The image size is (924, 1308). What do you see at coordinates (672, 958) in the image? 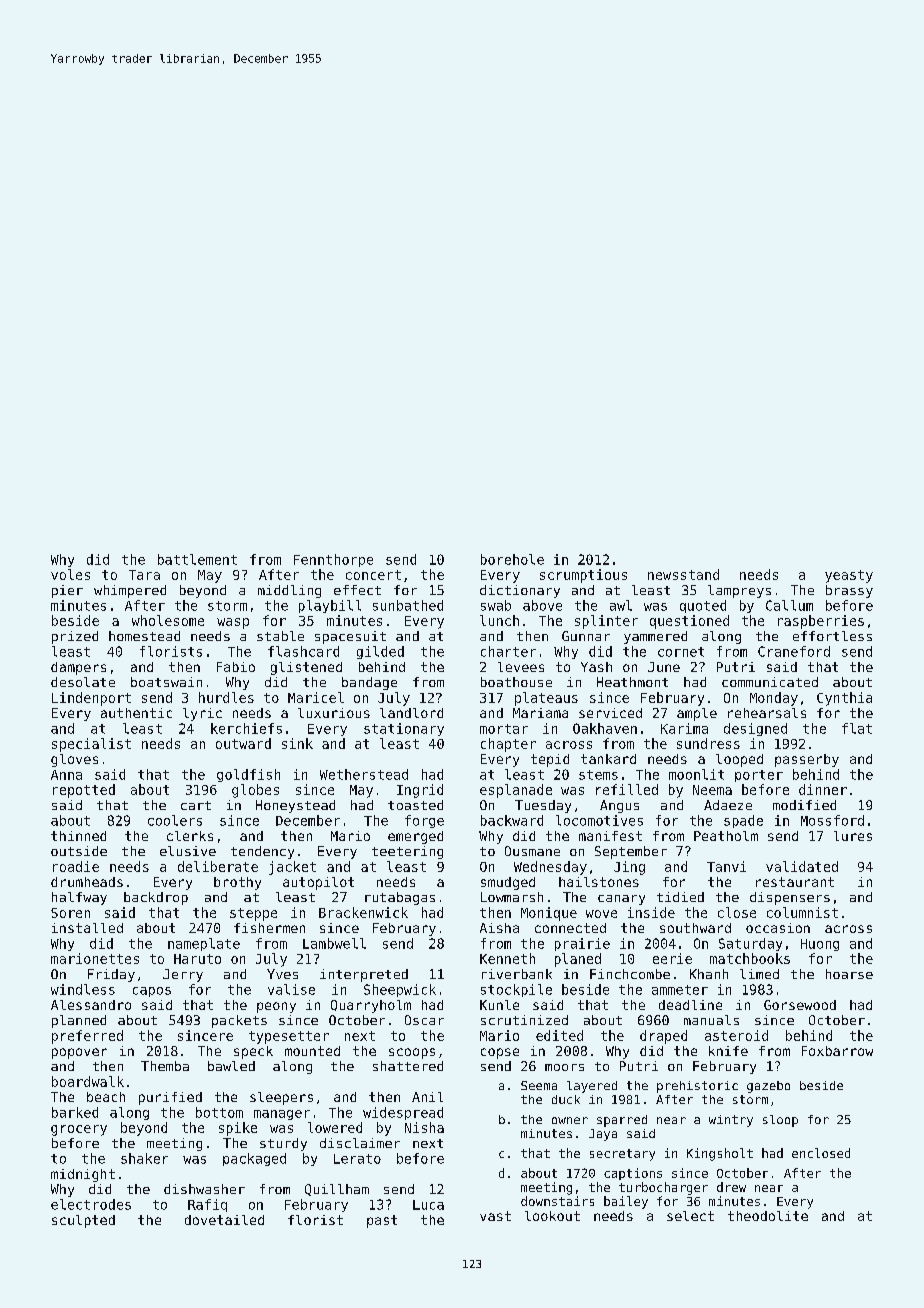
I see `eerie` at bounding box center [672, 958].
